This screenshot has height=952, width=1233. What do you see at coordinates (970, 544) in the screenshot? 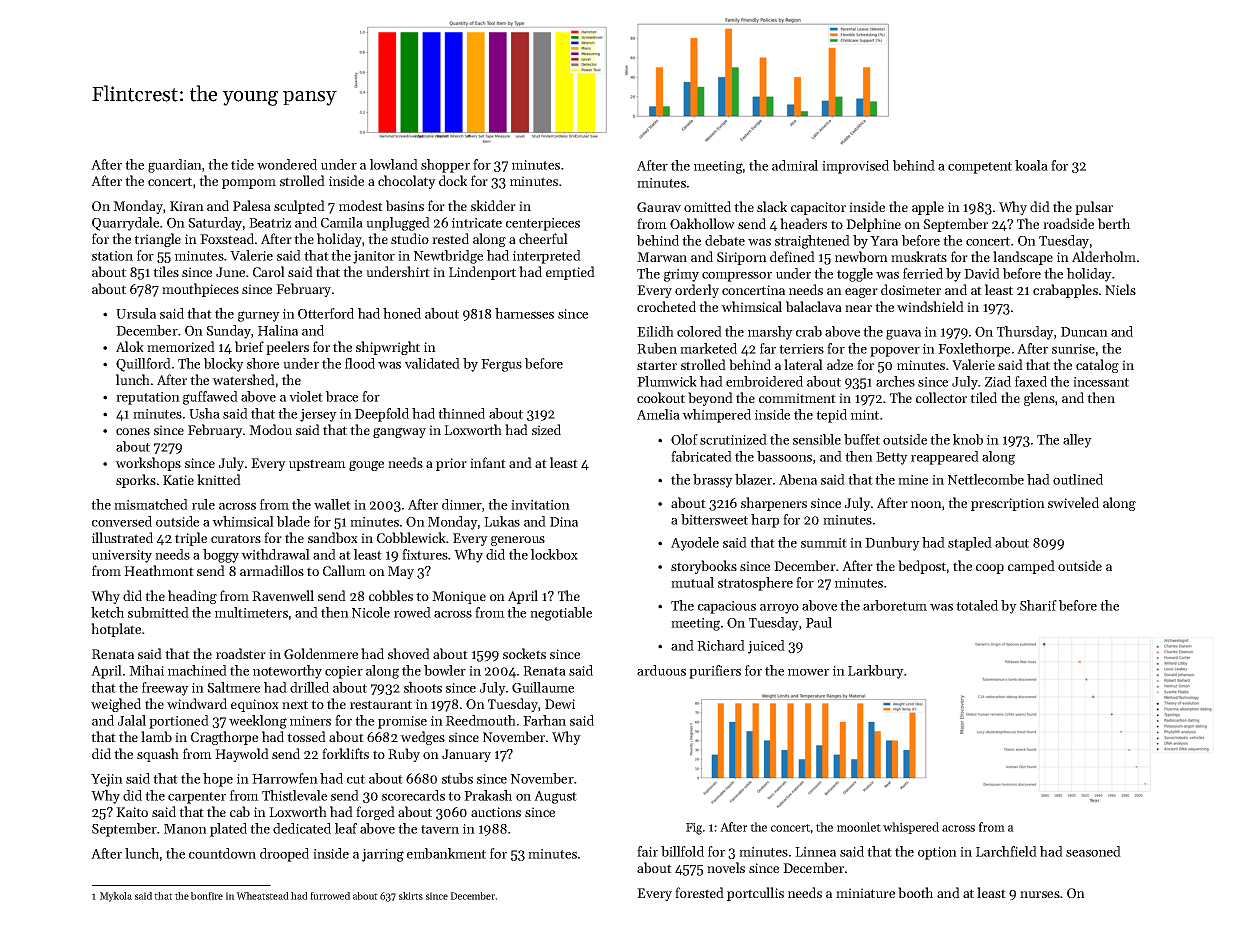
I see `stapled` at bounding box center [970, 544].
